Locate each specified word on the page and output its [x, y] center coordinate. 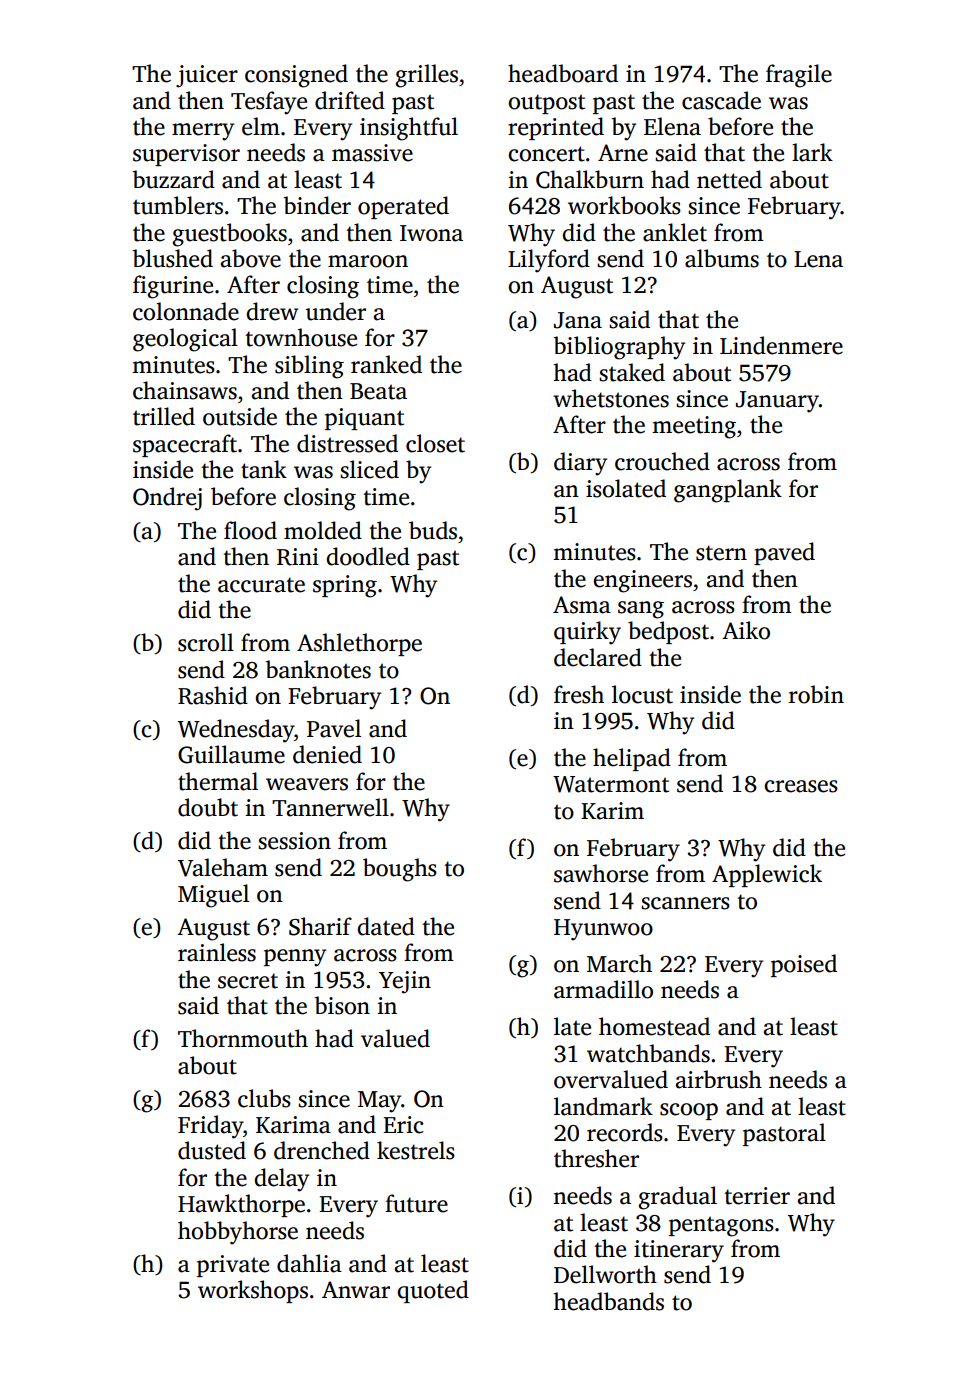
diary [580, 464]
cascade [721, 100]
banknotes [318, 669]
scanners [685, 903]
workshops [253, 1291]
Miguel [213, 896]
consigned [296, 76]
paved [784, 553]
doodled [368, 556]
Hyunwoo [603, 930]
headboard [563, 73]
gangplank [728, 491]
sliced [369, 469]
